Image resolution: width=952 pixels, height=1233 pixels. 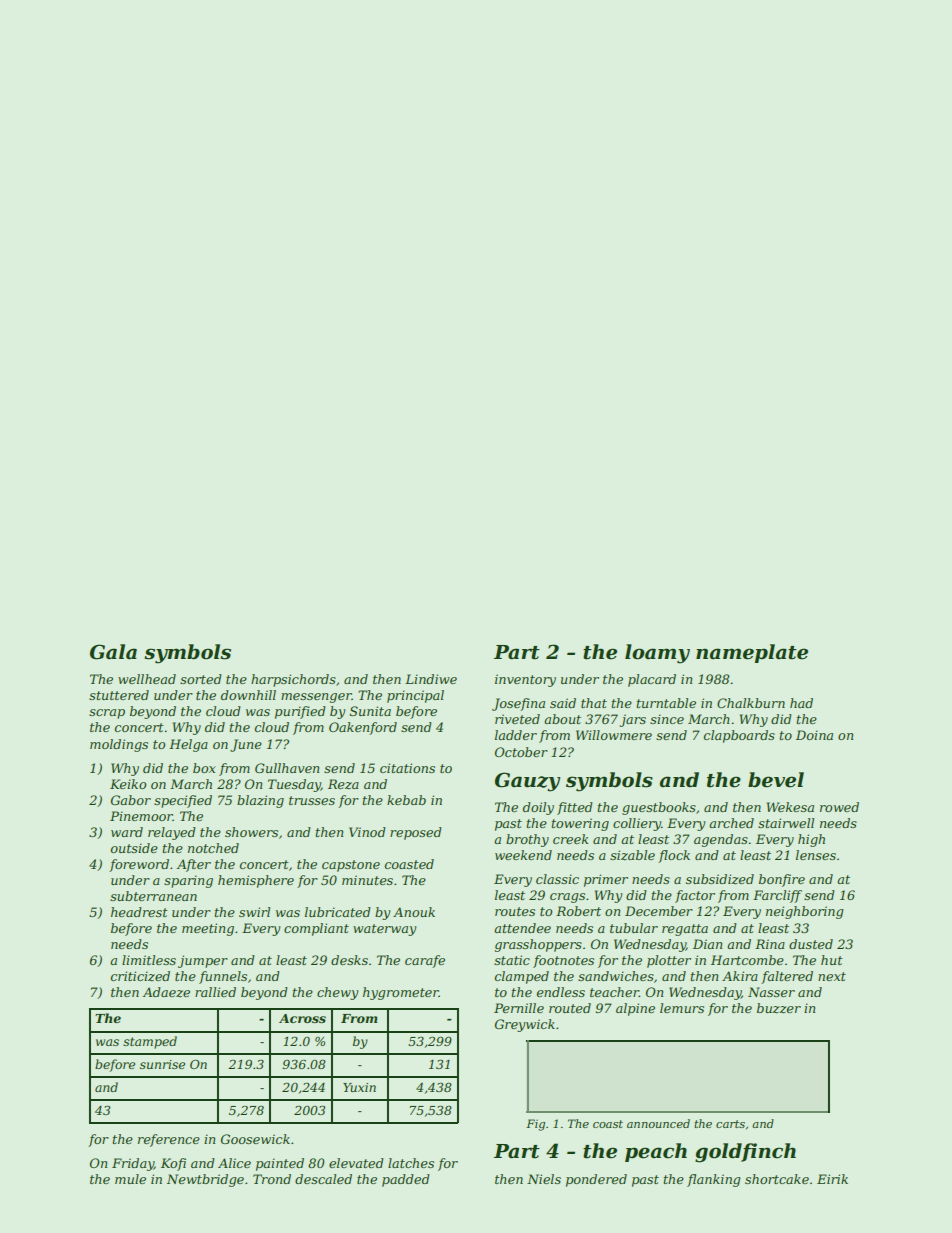 What do you see at coordinates (406, 1180) in the screenshot?
I see `padded` at bounding box center [406, 1180].
